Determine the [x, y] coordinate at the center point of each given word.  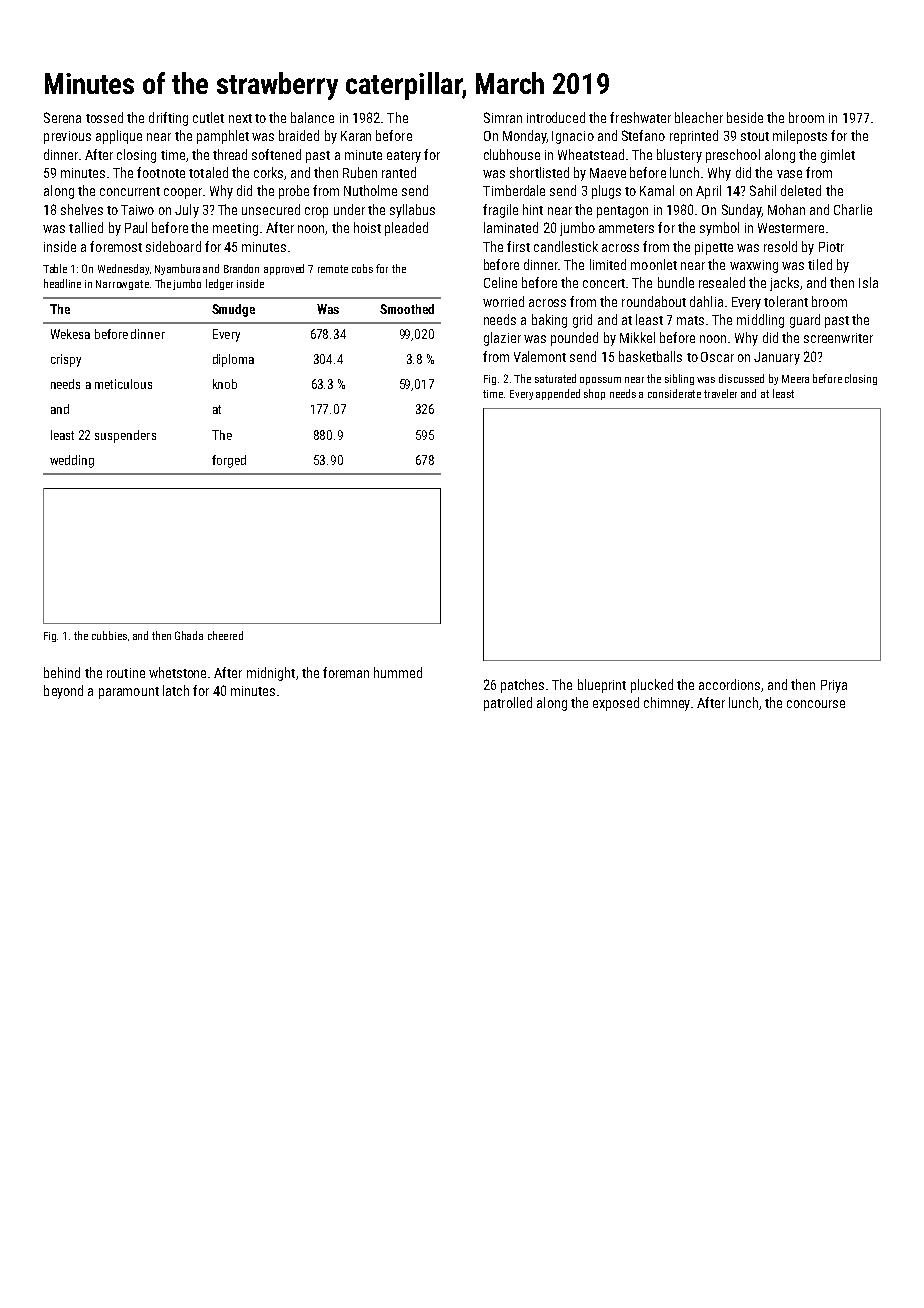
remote [333, 269]
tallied [86, 227]
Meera [795, 379]
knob [225, 384]
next [240, 118]
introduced [556, 117]
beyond [63, 692]
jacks [784, 284]
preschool [733, 156]
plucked [652, 686]
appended [558, 394]
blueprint [602, 686]
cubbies [109, 635]
